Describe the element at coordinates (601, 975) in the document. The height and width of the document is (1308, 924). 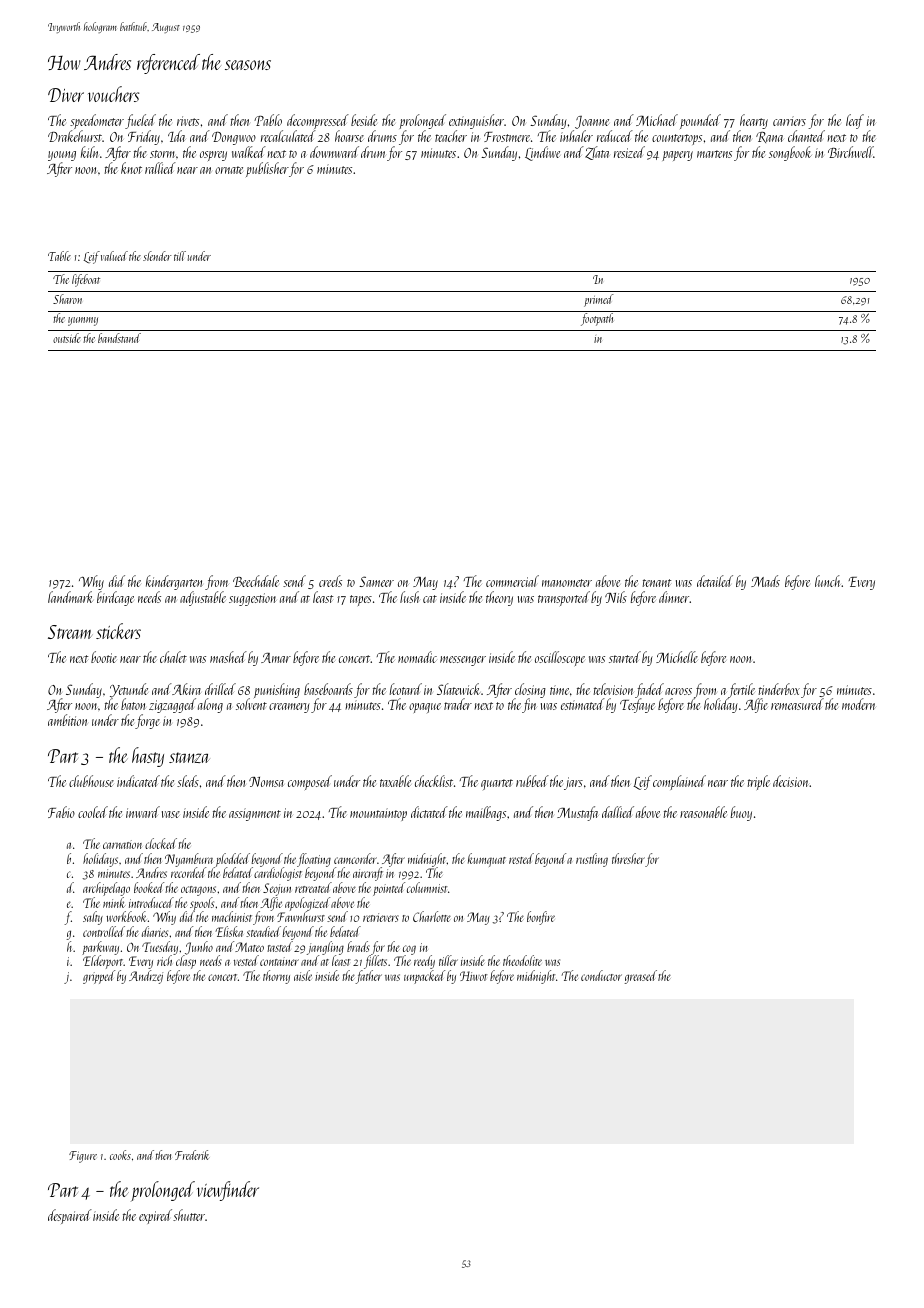
I see `conductor` at that location.
